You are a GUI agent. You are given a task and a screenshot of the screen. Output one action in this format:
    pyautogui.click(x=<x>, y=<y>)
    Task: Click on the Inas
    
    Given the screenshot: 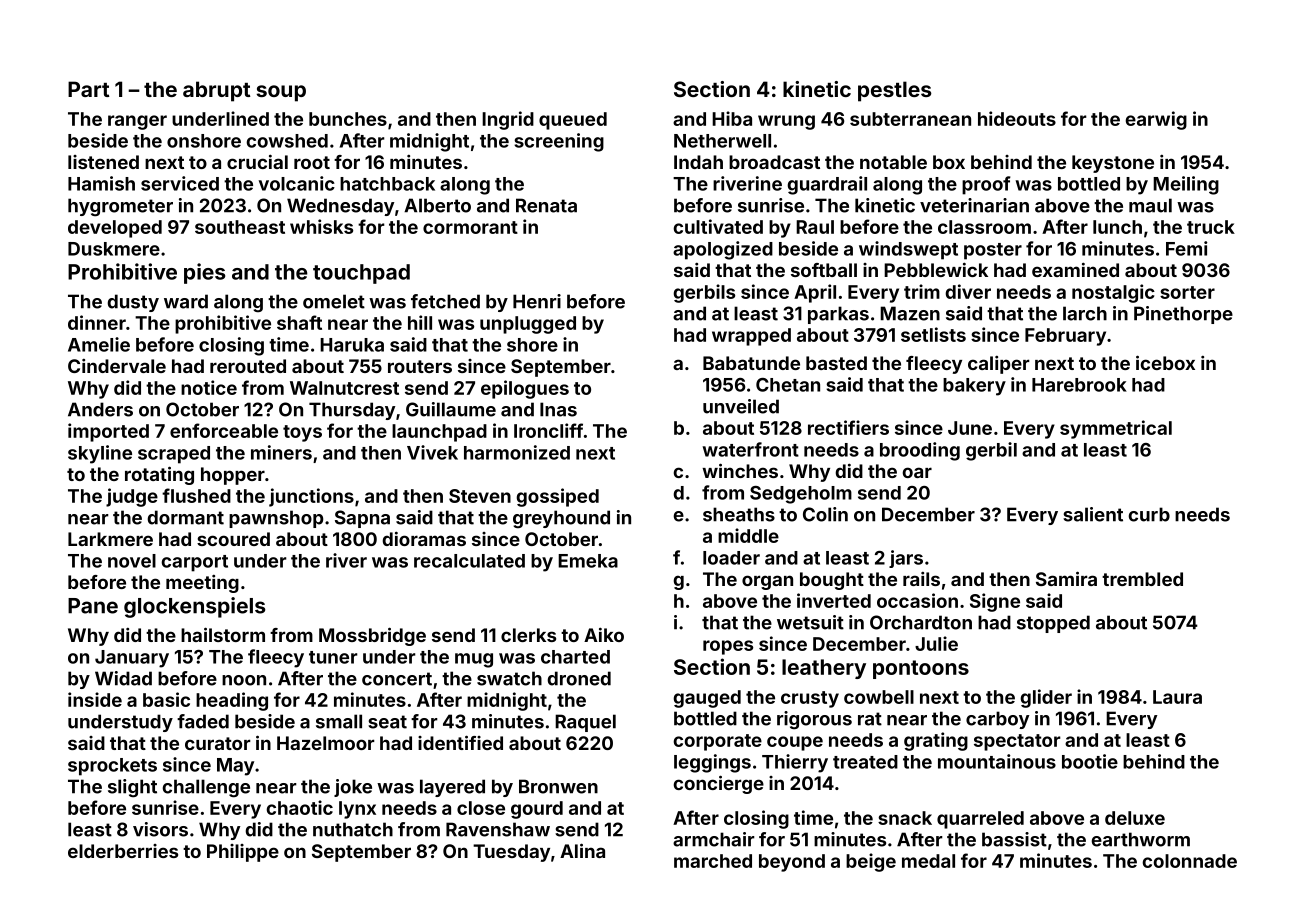 What is the action you would take?
    pyautogui.click(x=558, y=409)
